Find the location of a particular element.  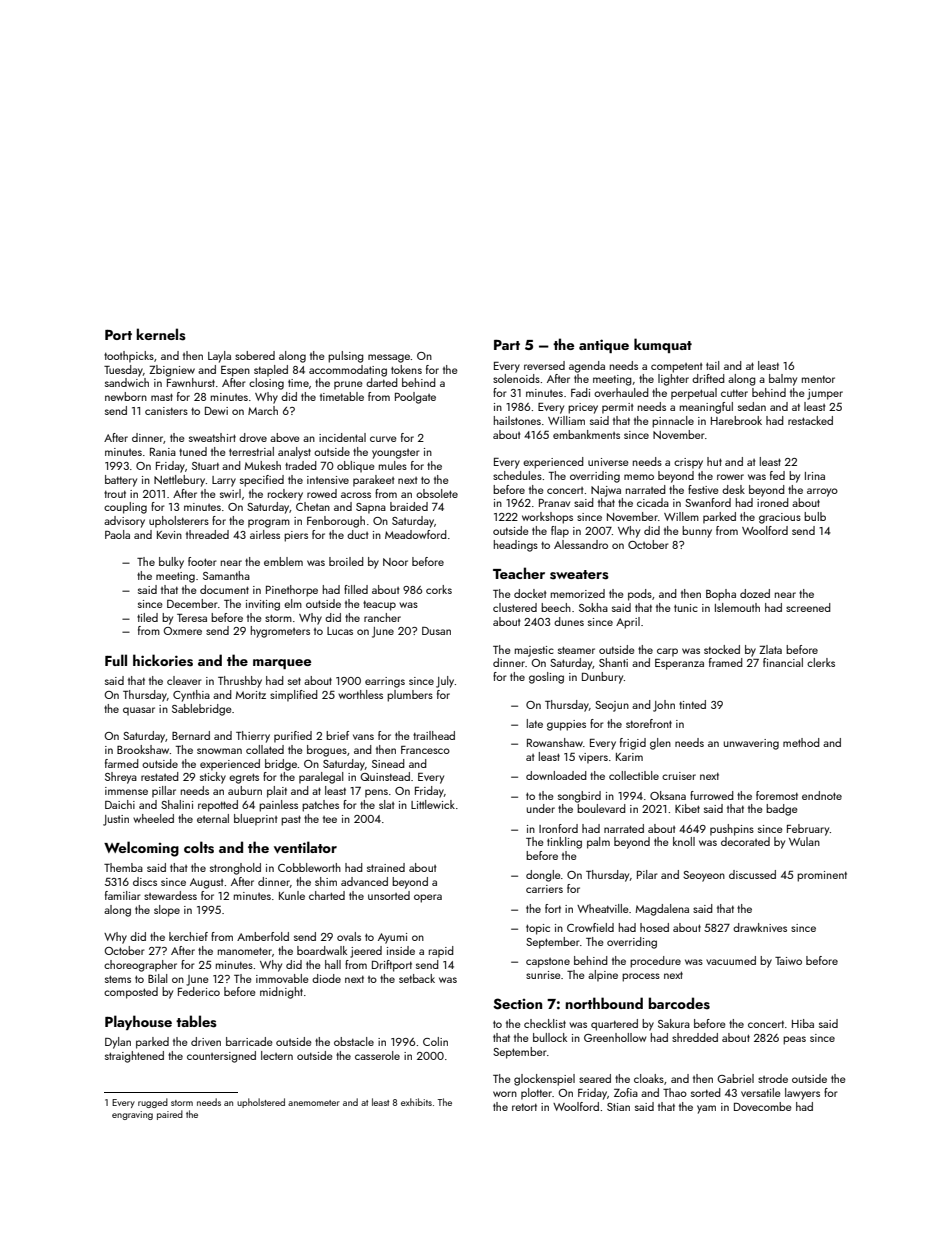

kumquat is located at coordinates (663, 345).
